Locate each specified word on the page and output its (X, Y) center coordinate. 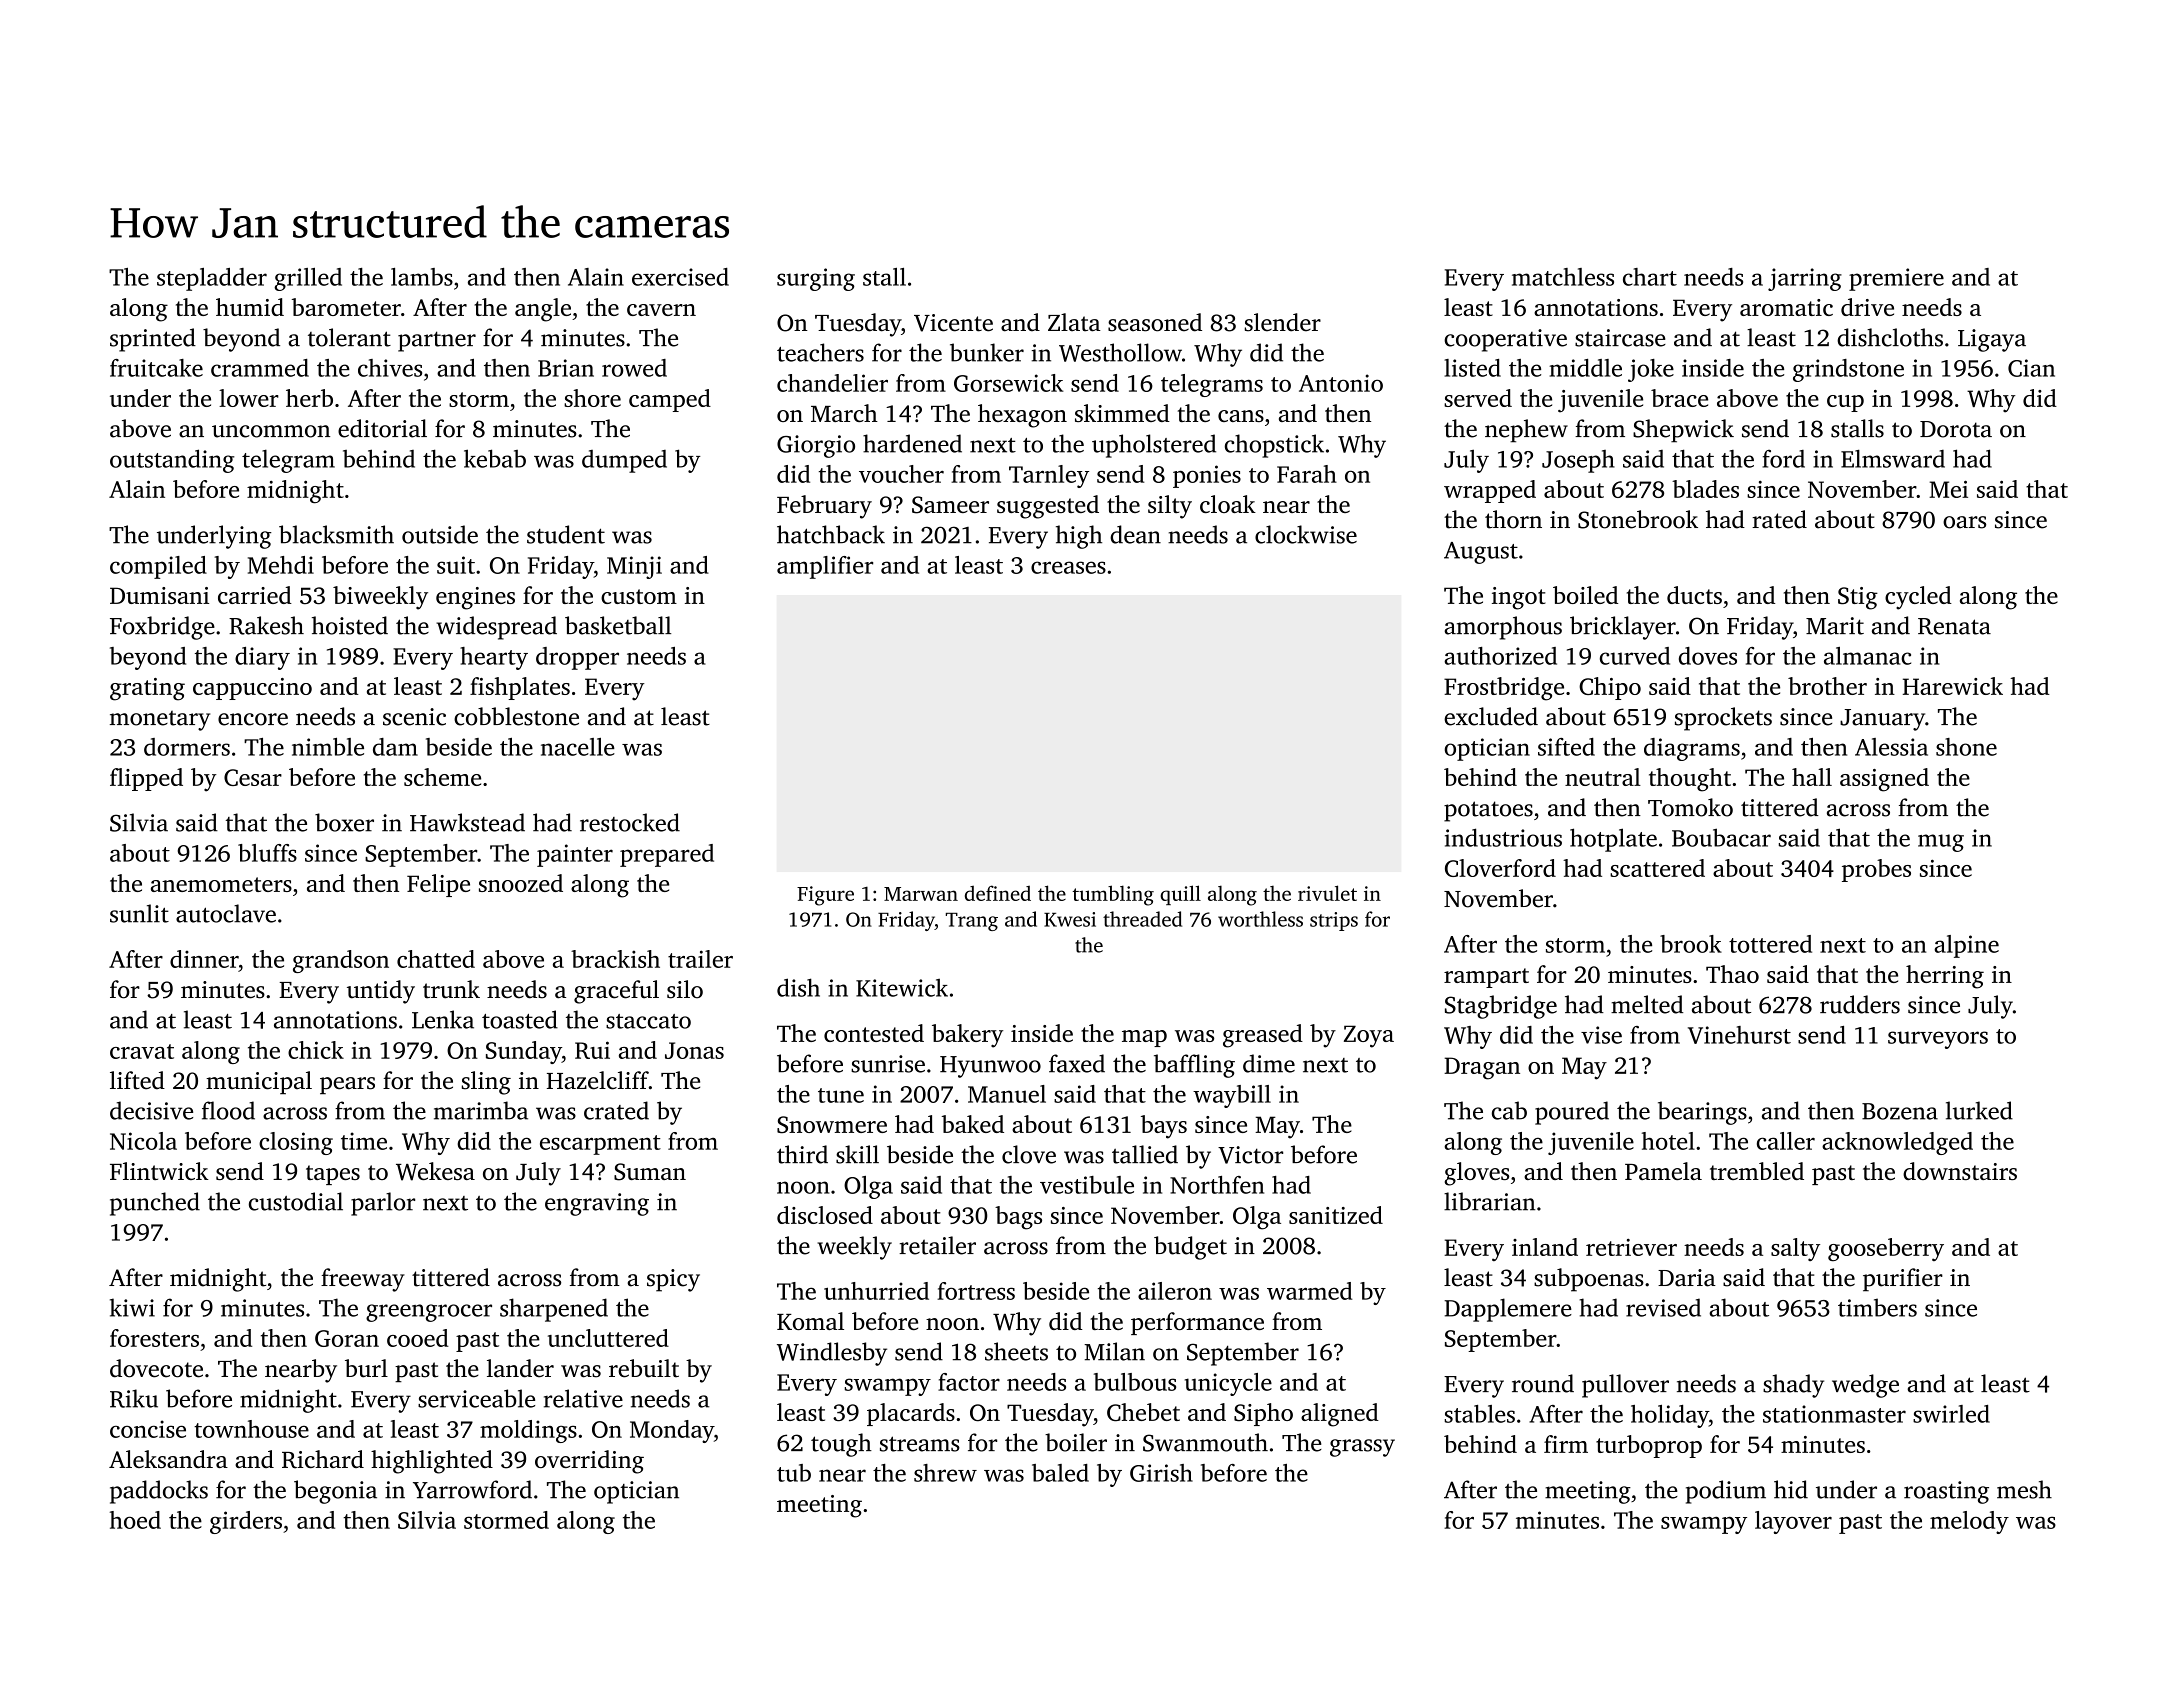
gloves (1476, 1174)
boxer (344, 822)
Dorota (1956, 429)
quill (1180, 895)
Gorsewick (1009, 383)
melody (1969, 1522)
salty (1795, 1249)
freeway (363, 1280)
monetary (160, 721)
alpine (1966, 946)
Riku (134, 1398)
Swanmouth (1205, 1442)
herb (309, 398)
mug (1941, 843)
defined (998, 893)
